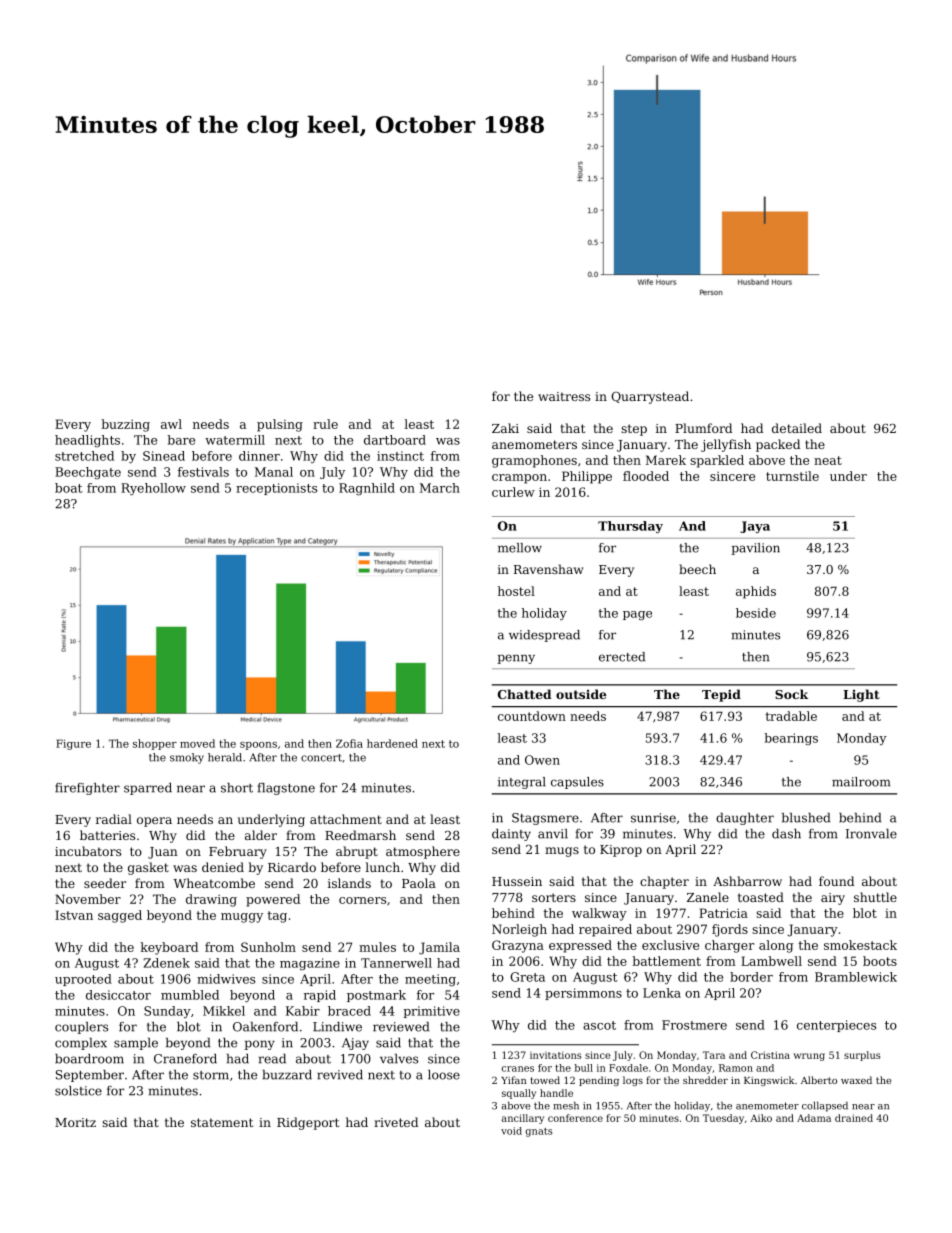  Describe the element at coordinates (273, 900) in the screenshot. I see `powered` at that location.
